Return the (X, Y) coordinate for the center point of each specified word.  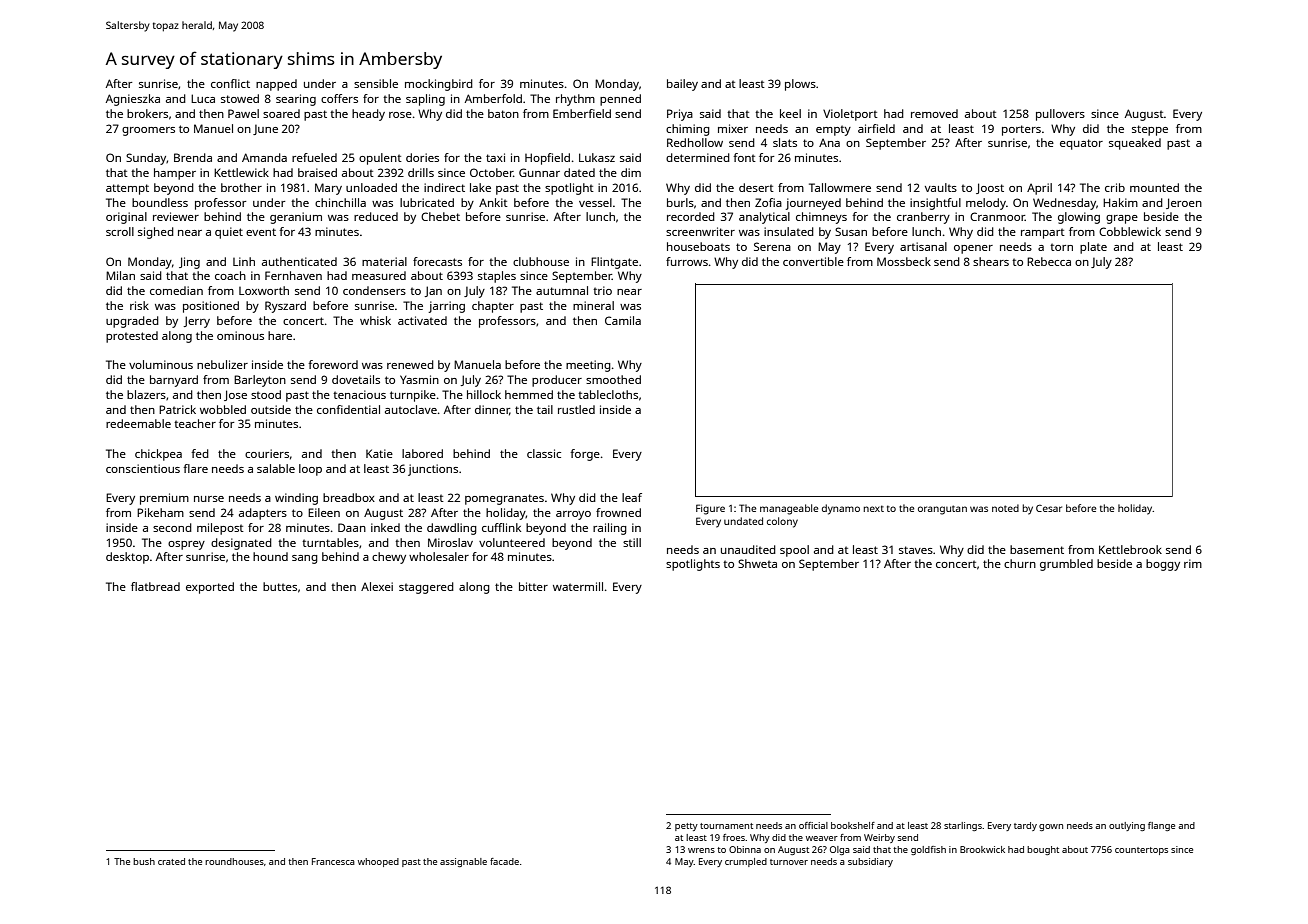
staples (497, 277)
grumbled (1066, 565)
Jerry (196, 322)
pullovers (1060, 115)
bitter (533, 586)
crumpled (746, 862)
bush (144, 861)
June (265, 130)
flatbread (155, 586)
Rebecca (1049, 261)
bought (1043, 850)
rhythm (575, 100)
